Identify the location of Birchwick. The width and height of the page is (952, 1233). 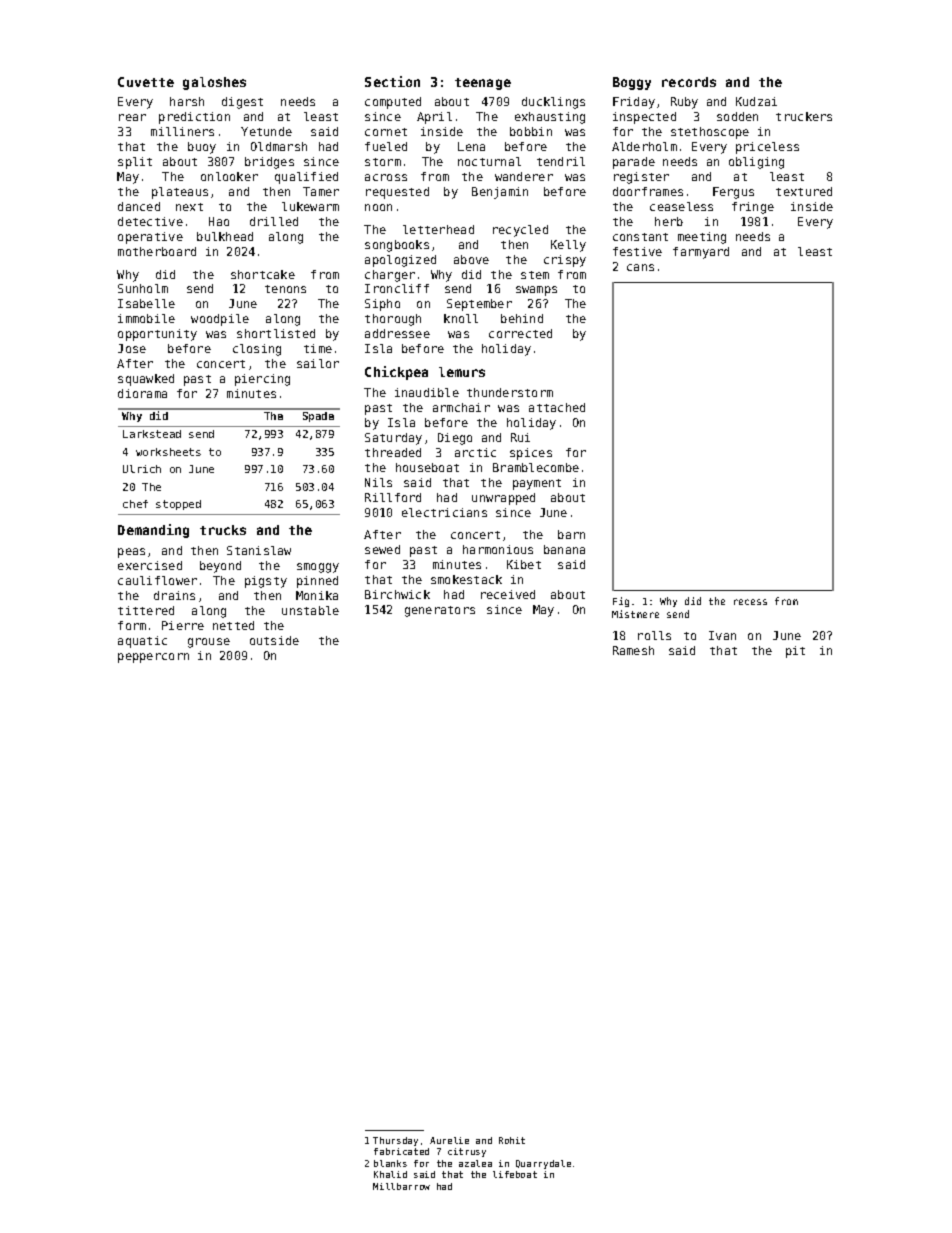
(397, 594).
